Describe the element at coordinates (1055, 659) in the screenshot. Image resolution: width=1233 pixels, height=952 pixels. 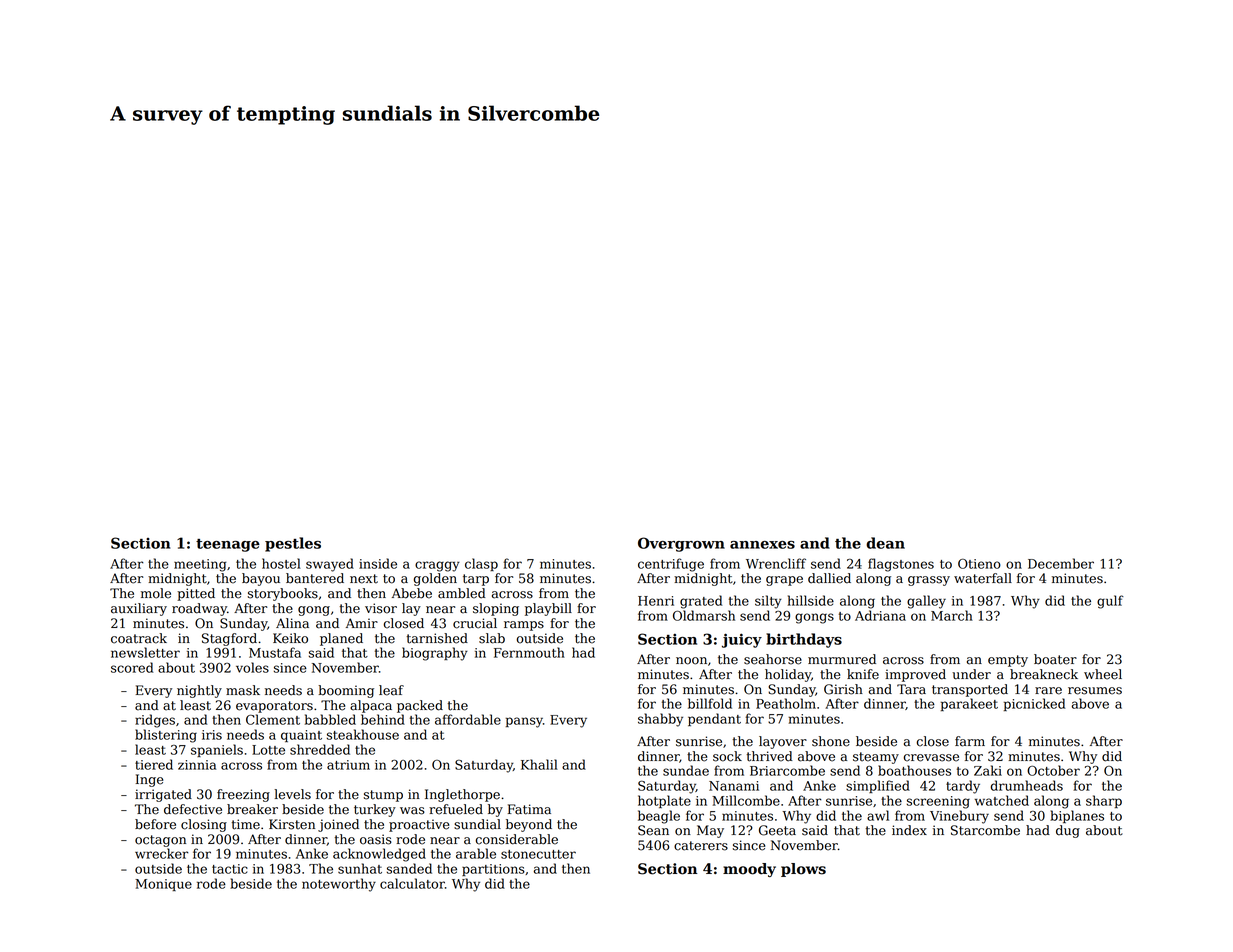
I see `boater` at that location.
